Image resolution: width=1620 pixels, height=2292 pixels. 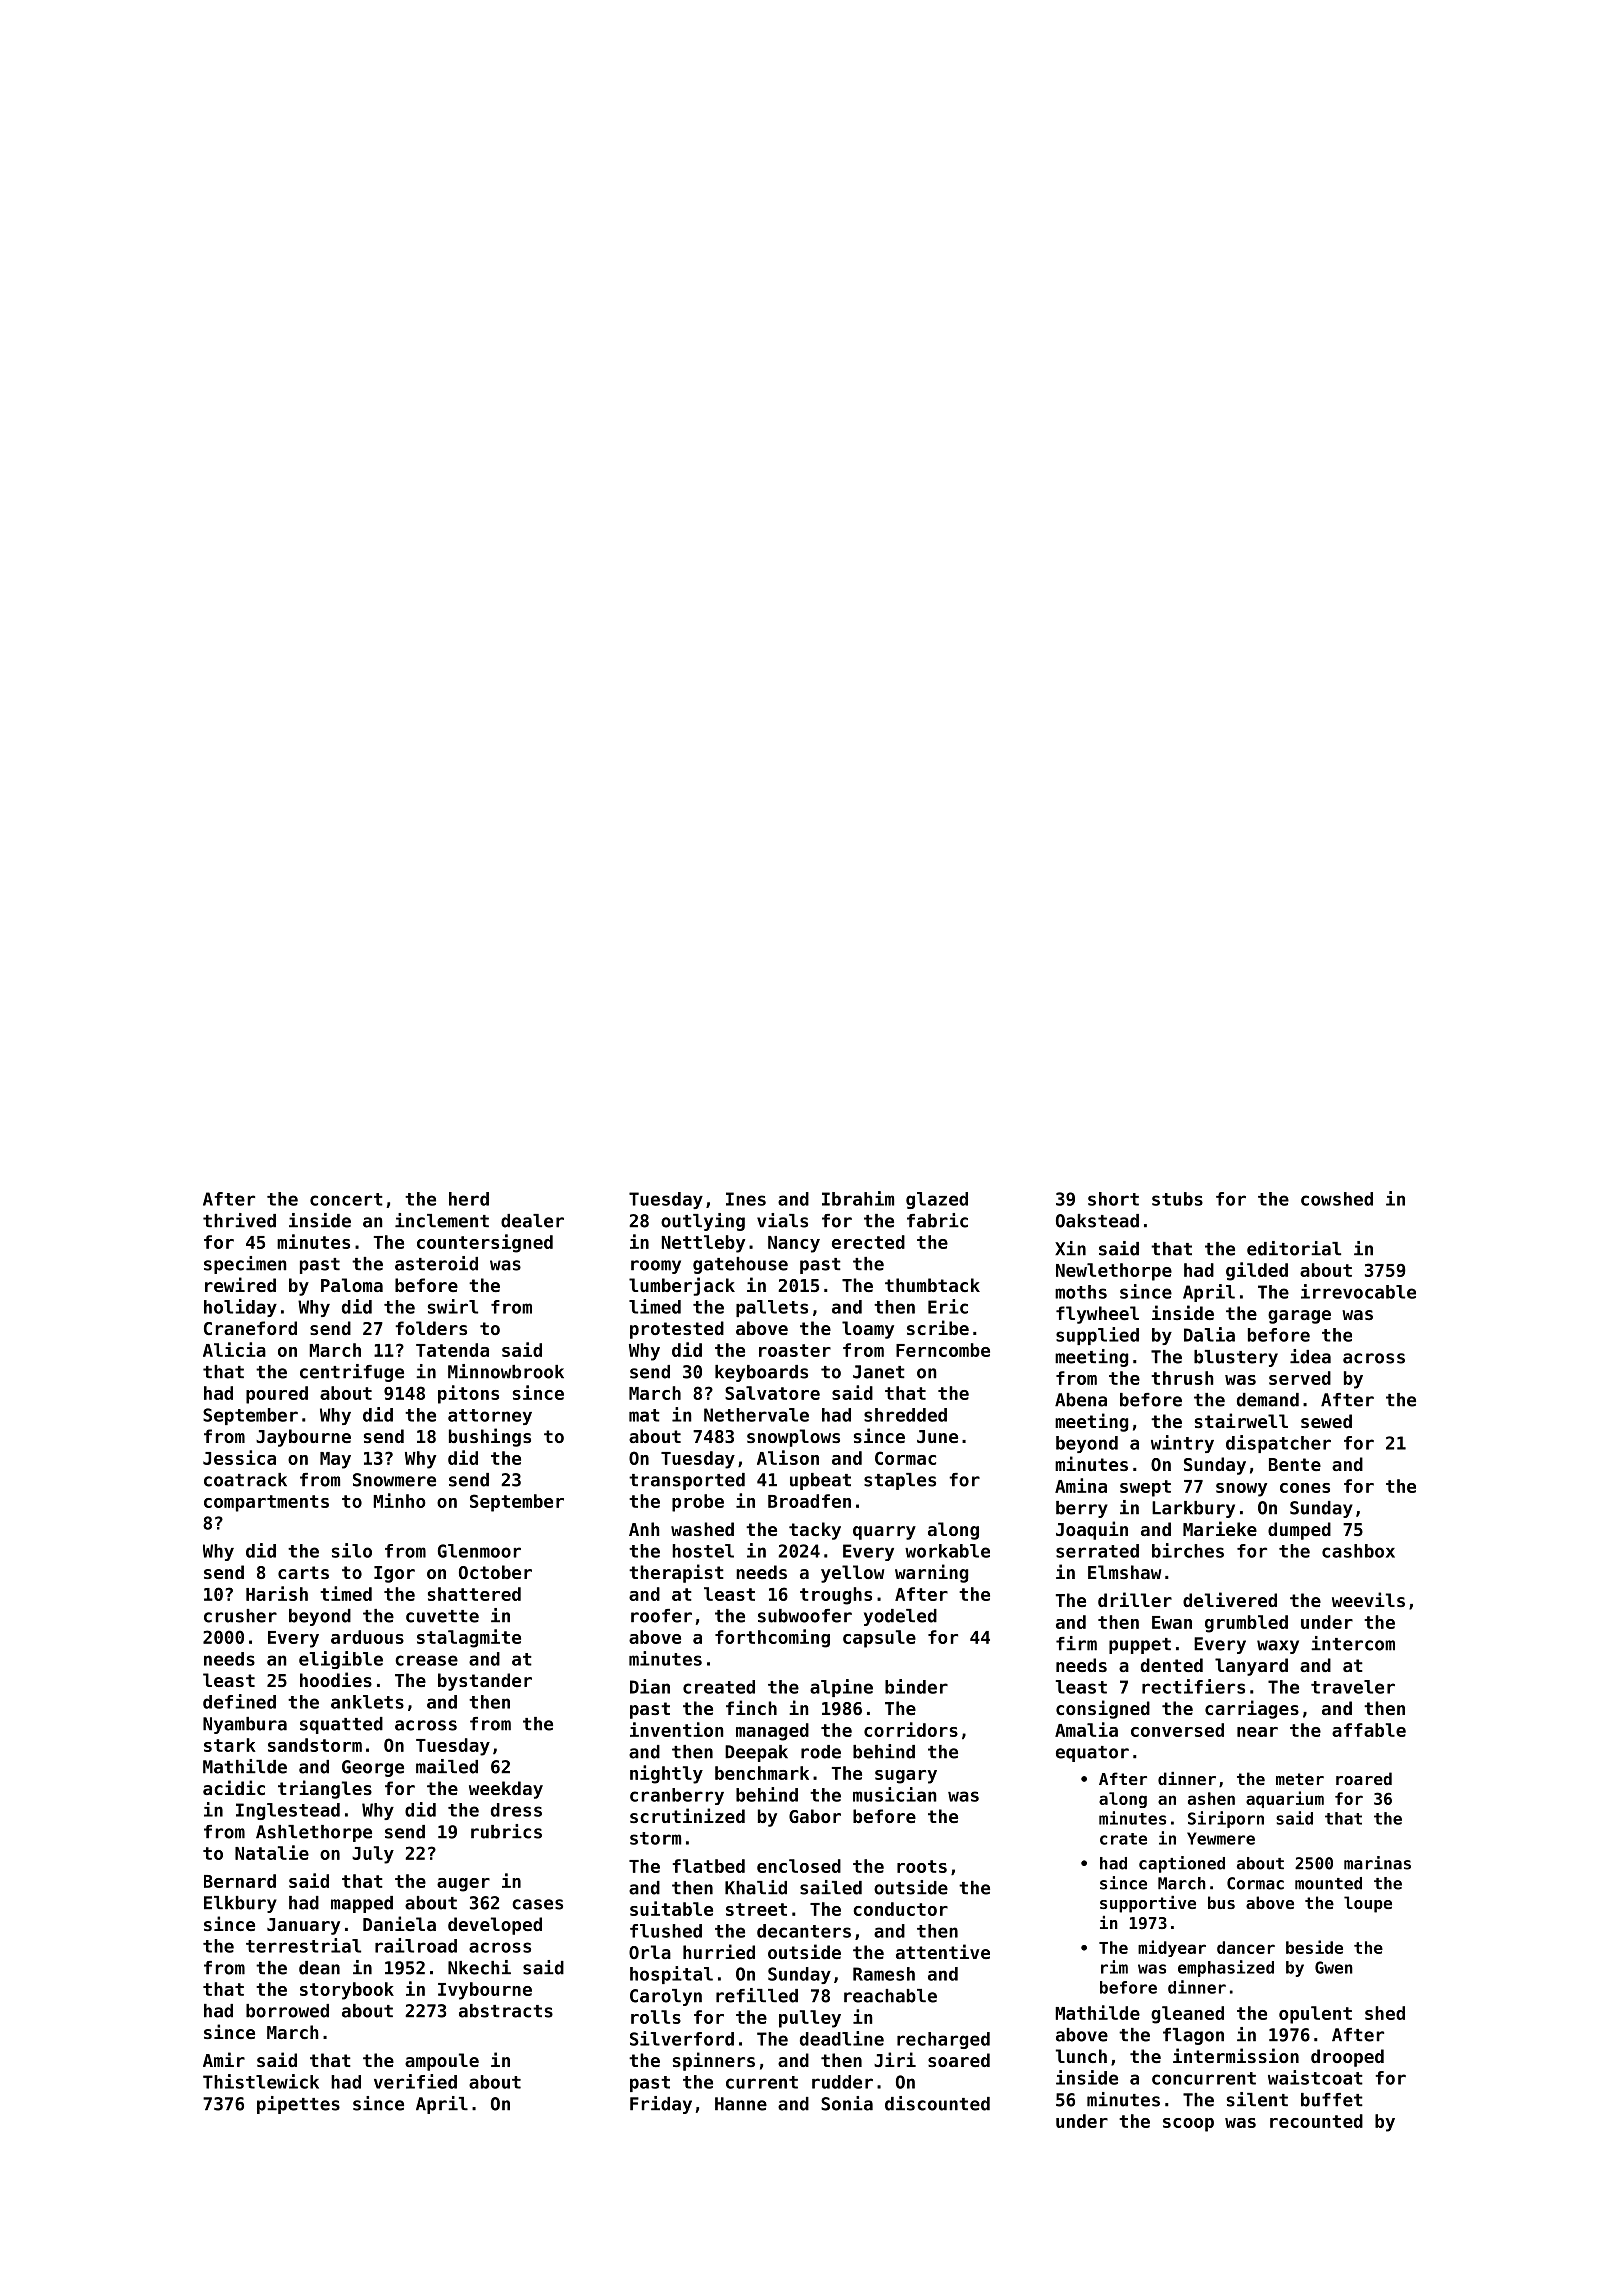 What do you see at coordinates (879, 1639) in the page?
I see `capsule` at bounding box center [879, 1639].
